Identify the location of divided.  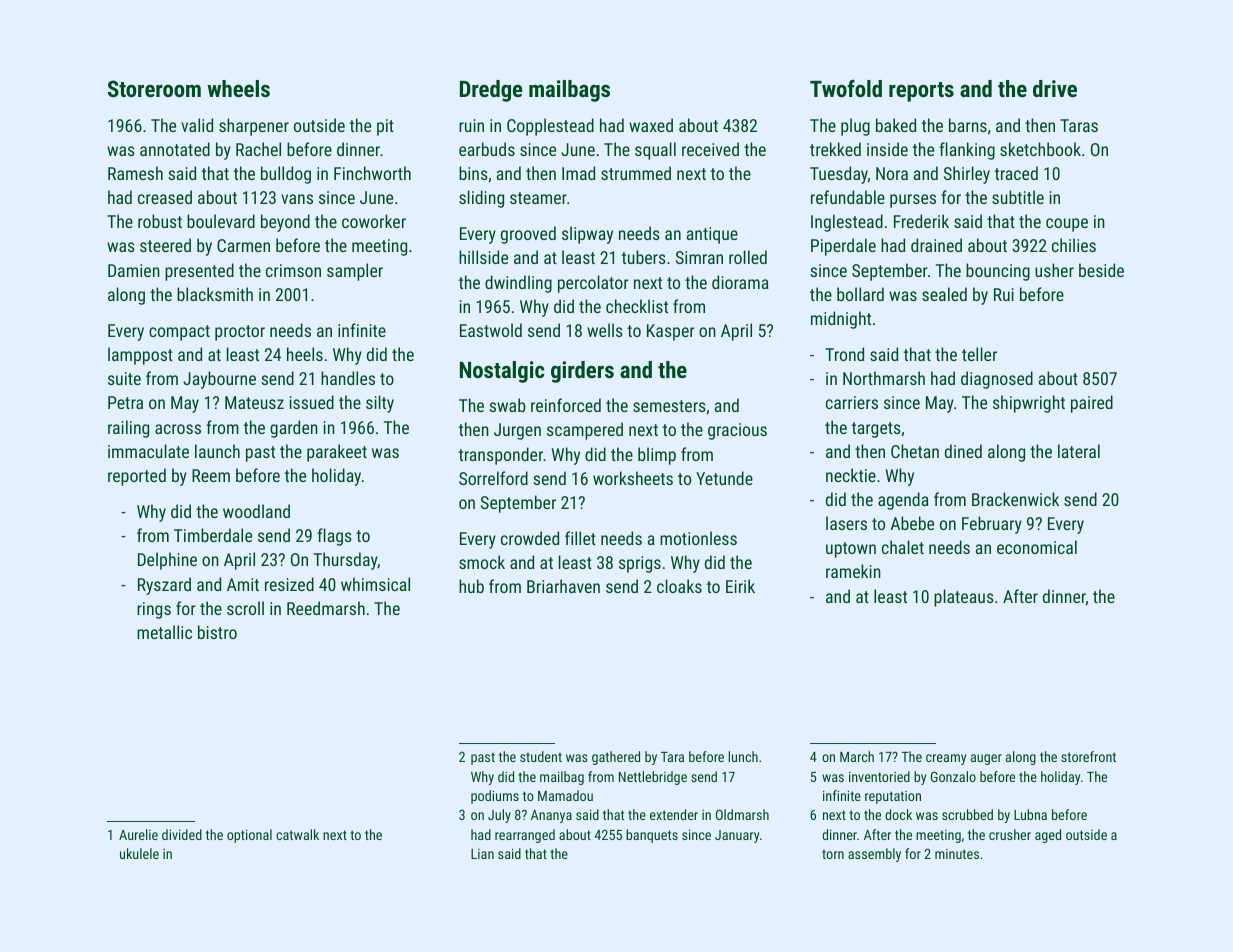
(182, 834).
